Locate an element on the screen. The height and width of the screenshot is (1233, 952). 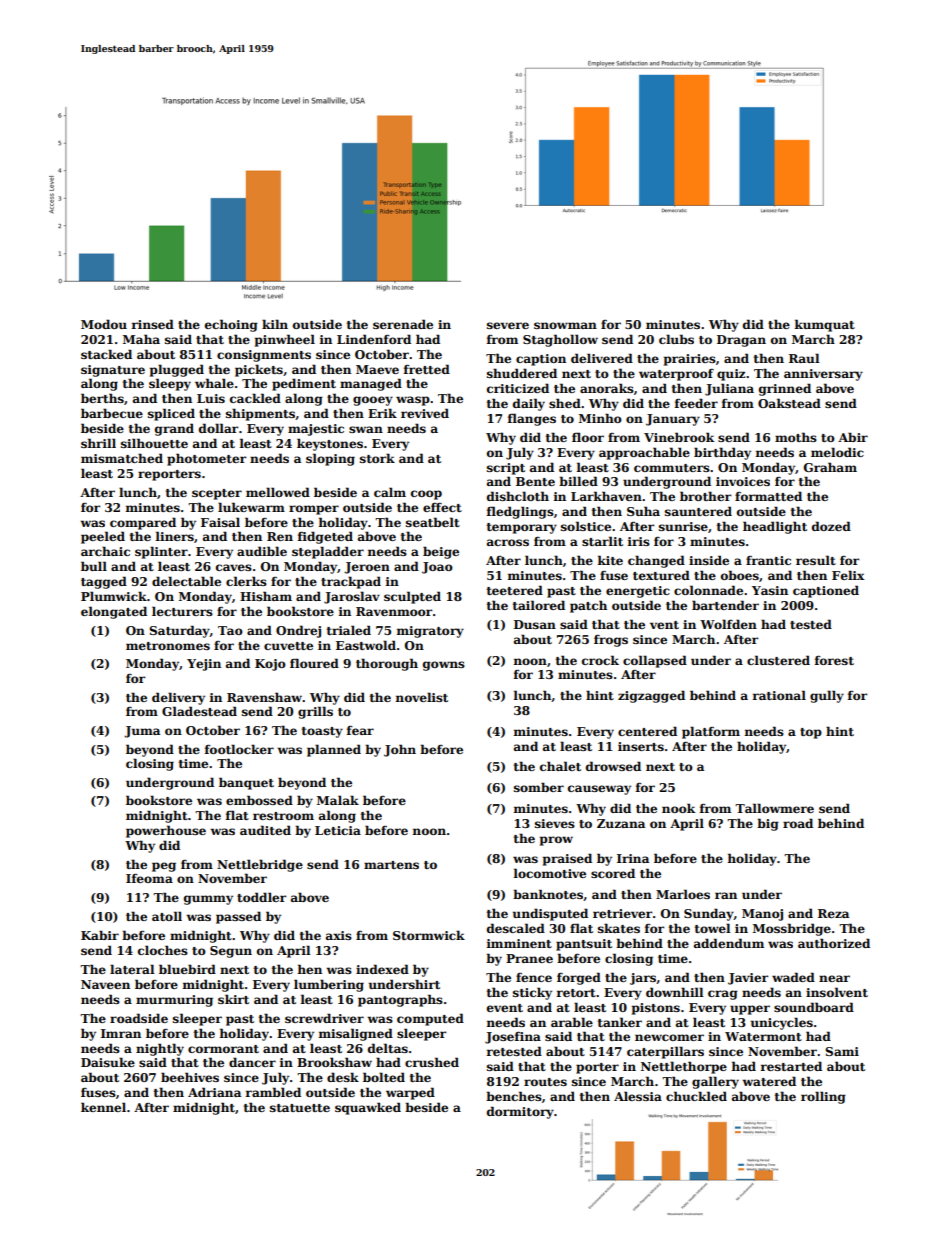
Plumwick is located at coordinates (114, 596).
